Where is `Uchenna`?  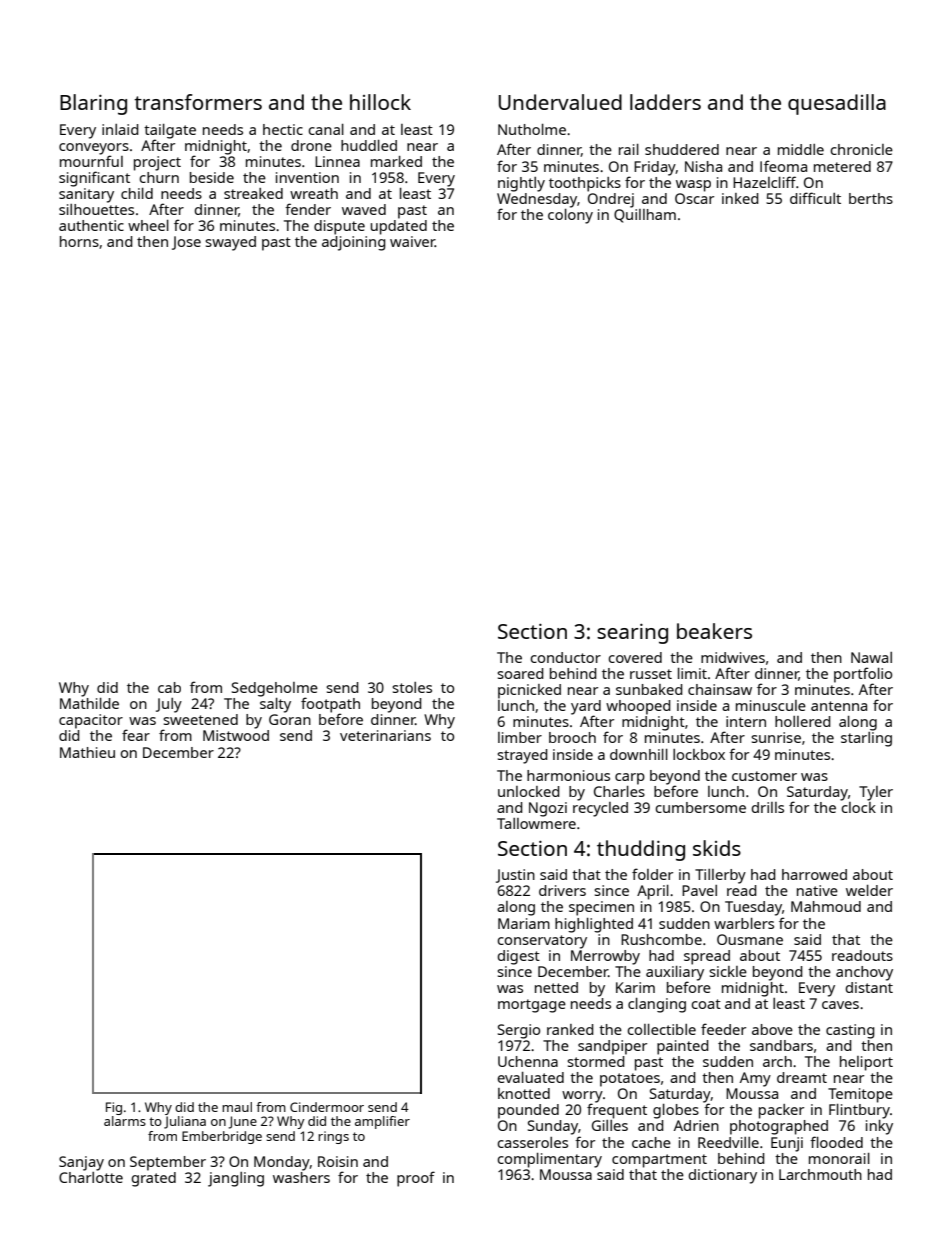
Uchenna is located at coordinates (528, 1061).
